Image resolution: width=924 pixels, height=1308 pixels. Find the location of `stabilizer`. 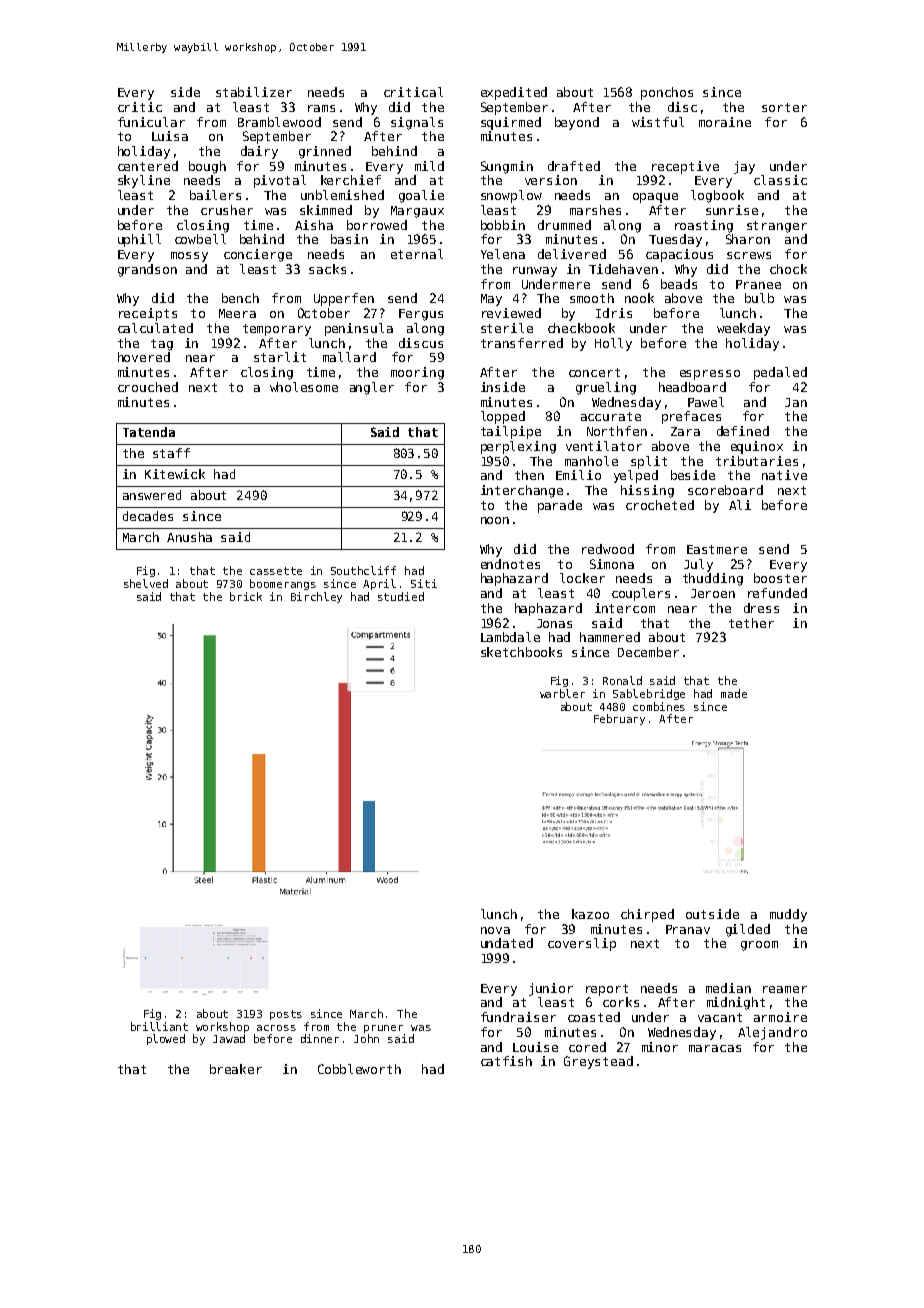

stabilizer is located at coordinates (254, 92).
